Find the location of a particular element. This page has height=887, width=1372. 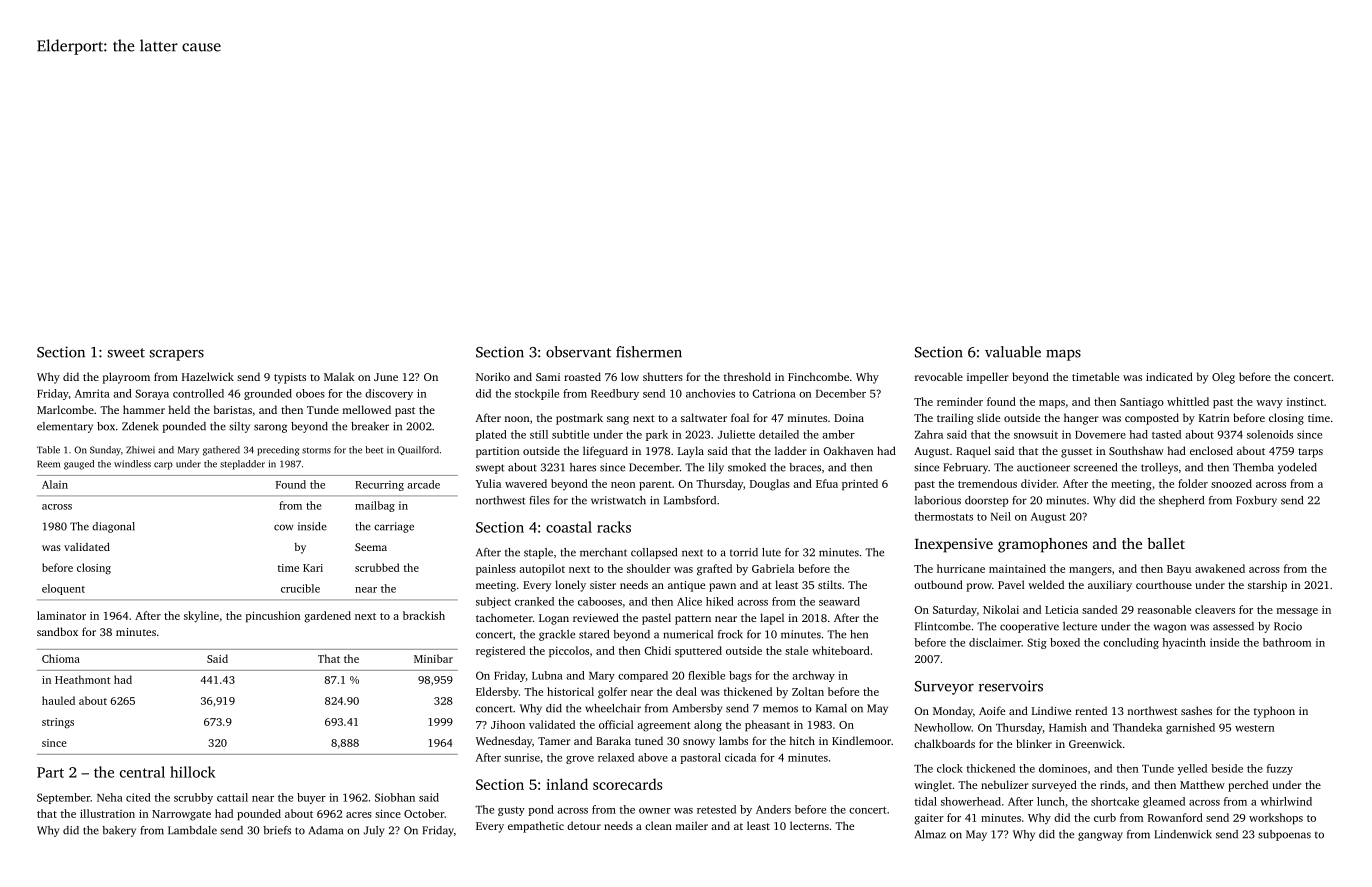

Oleg is located at coordinates (1223, 378).
